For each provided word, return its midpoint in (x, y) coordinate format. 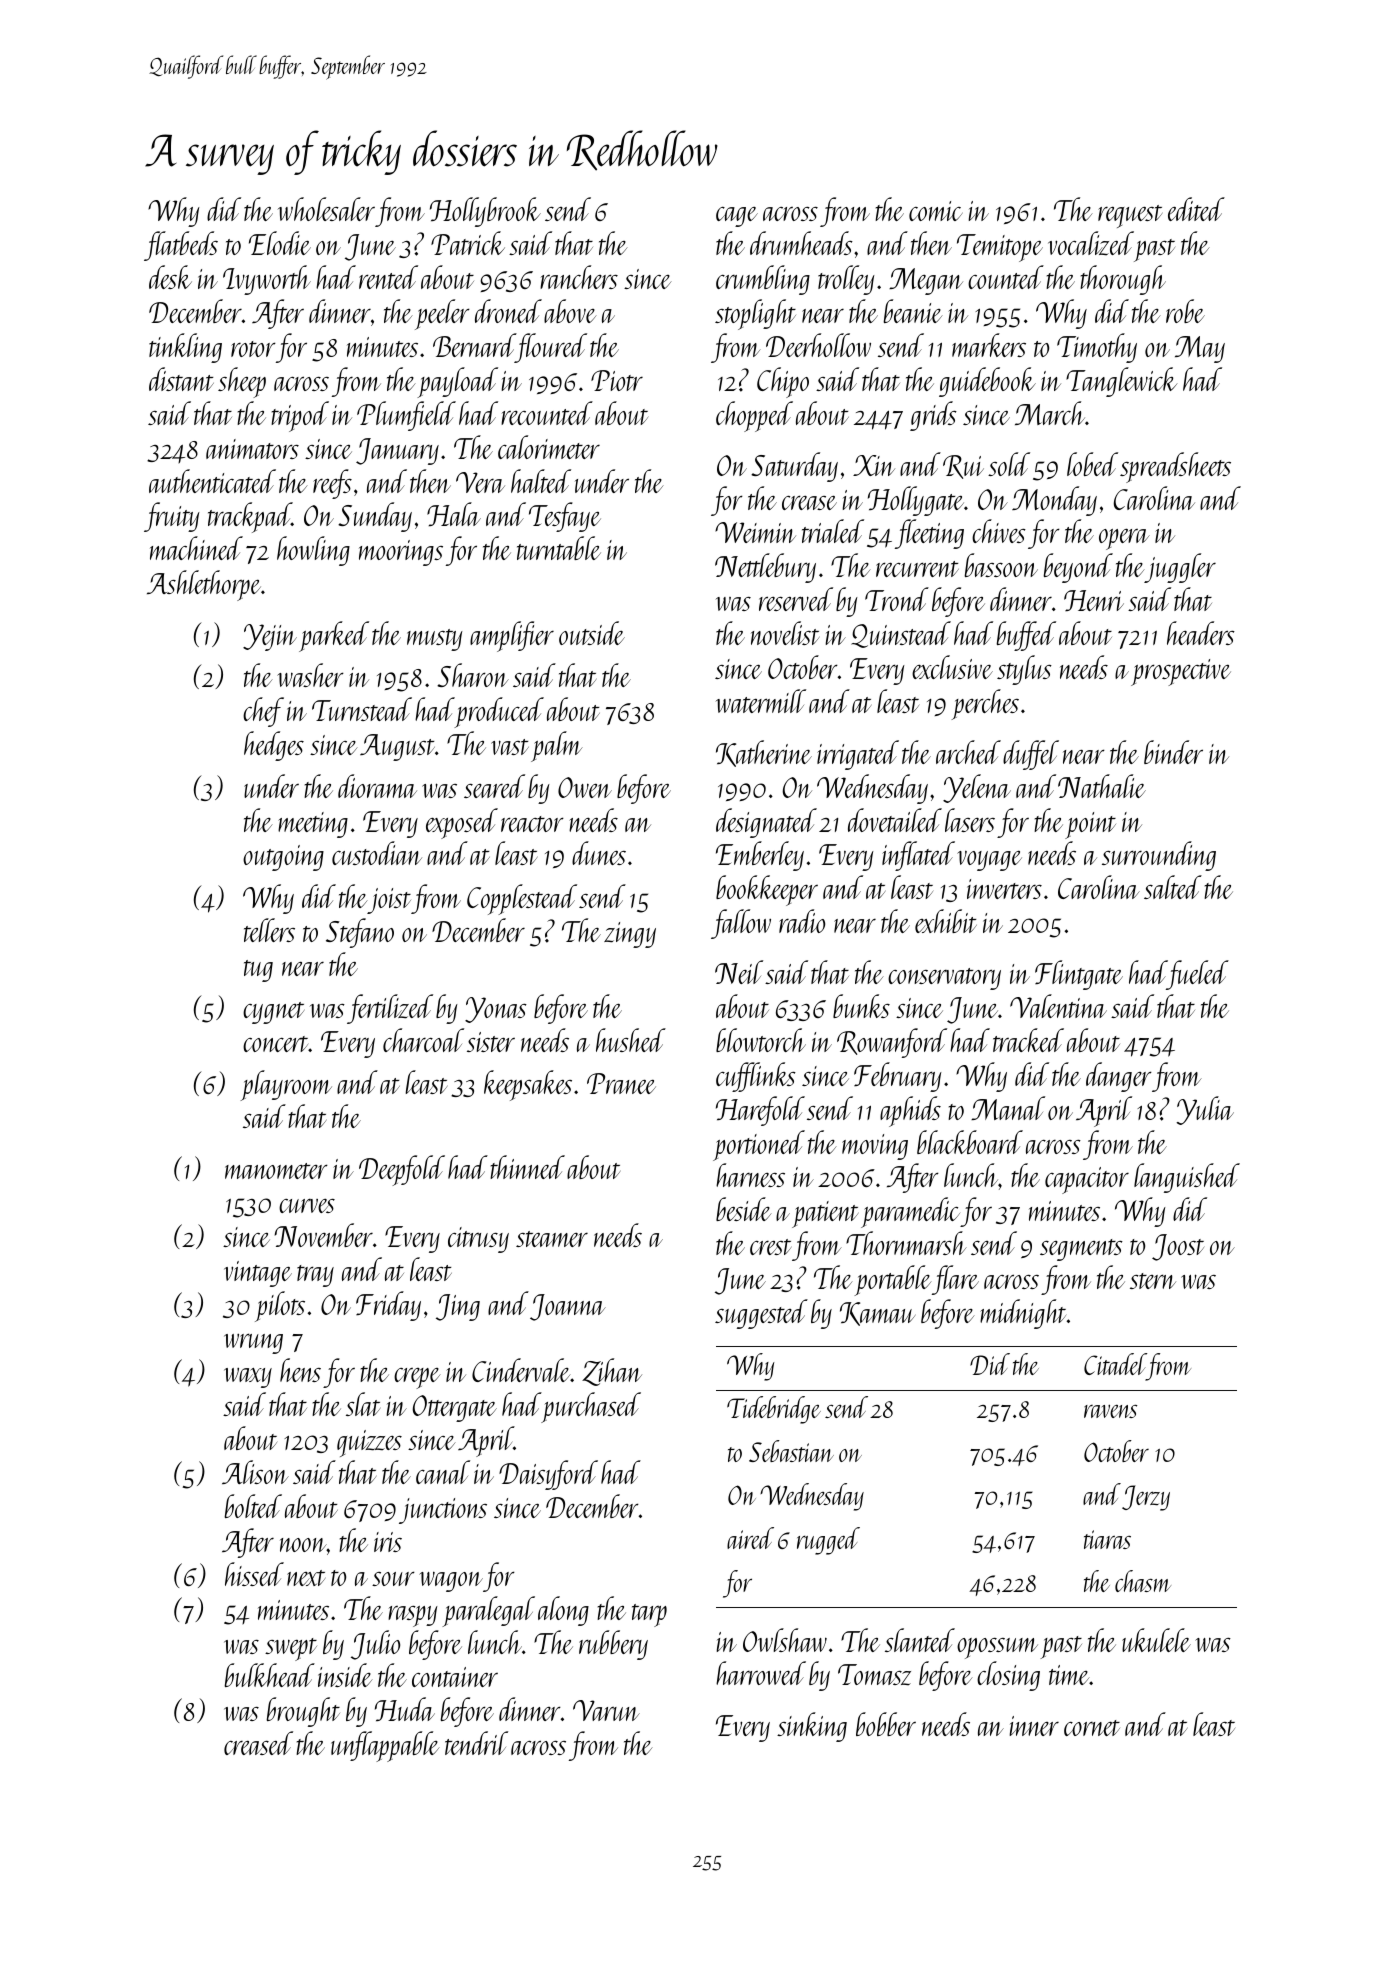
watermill (761, 701)
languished (1187, 1178)
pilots (280, 1306)
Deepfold (402, 1170)
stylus (1024, 670)
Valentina (1058, 1006)
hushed (631, 1040)
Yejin (270, 637)
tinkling (185, 348)
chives (999, 531)
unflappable (385, 1746)
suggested (761, 1314)
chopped (754, 416)
